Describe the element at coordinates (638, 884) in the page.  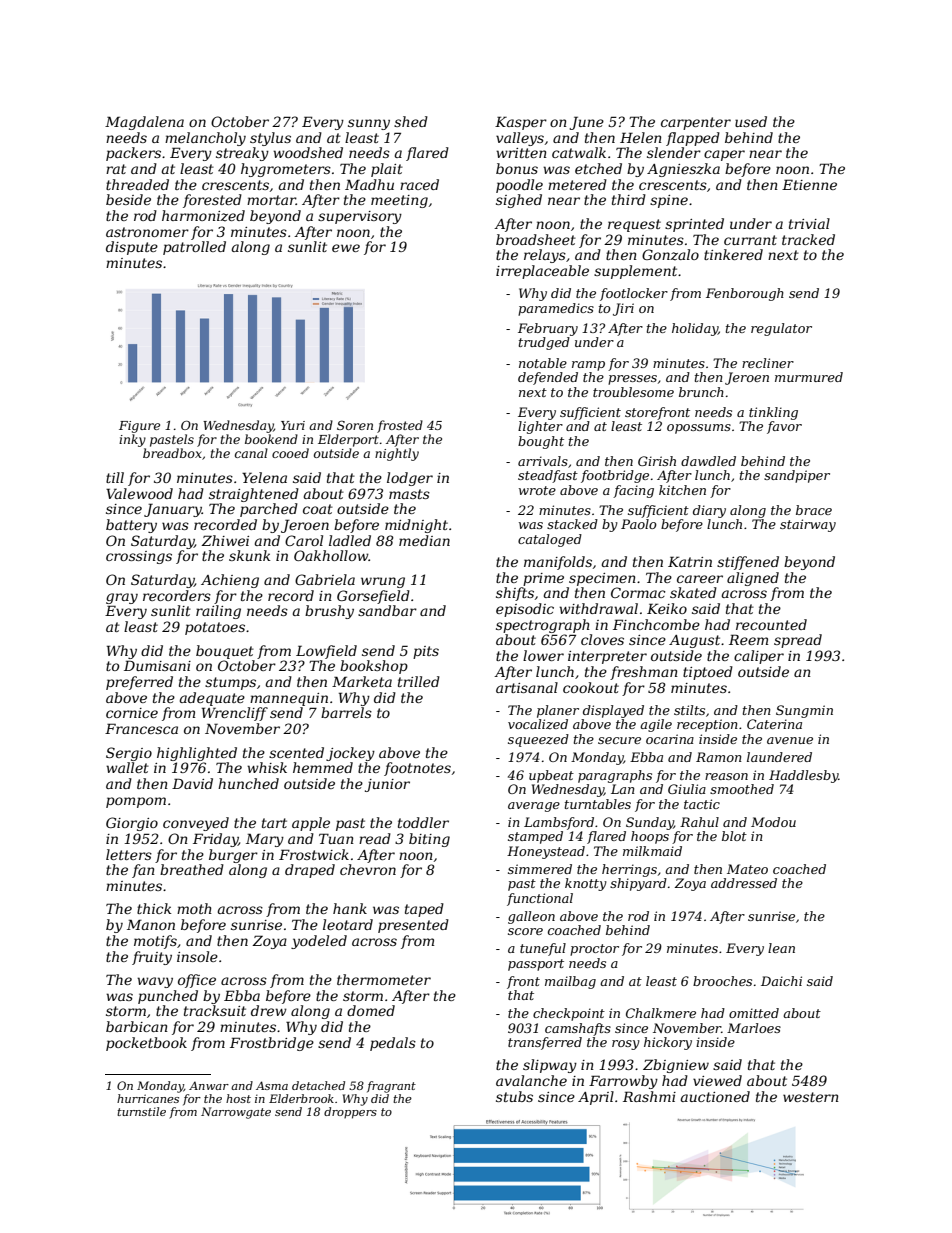
I see `shipyard` at that location.
